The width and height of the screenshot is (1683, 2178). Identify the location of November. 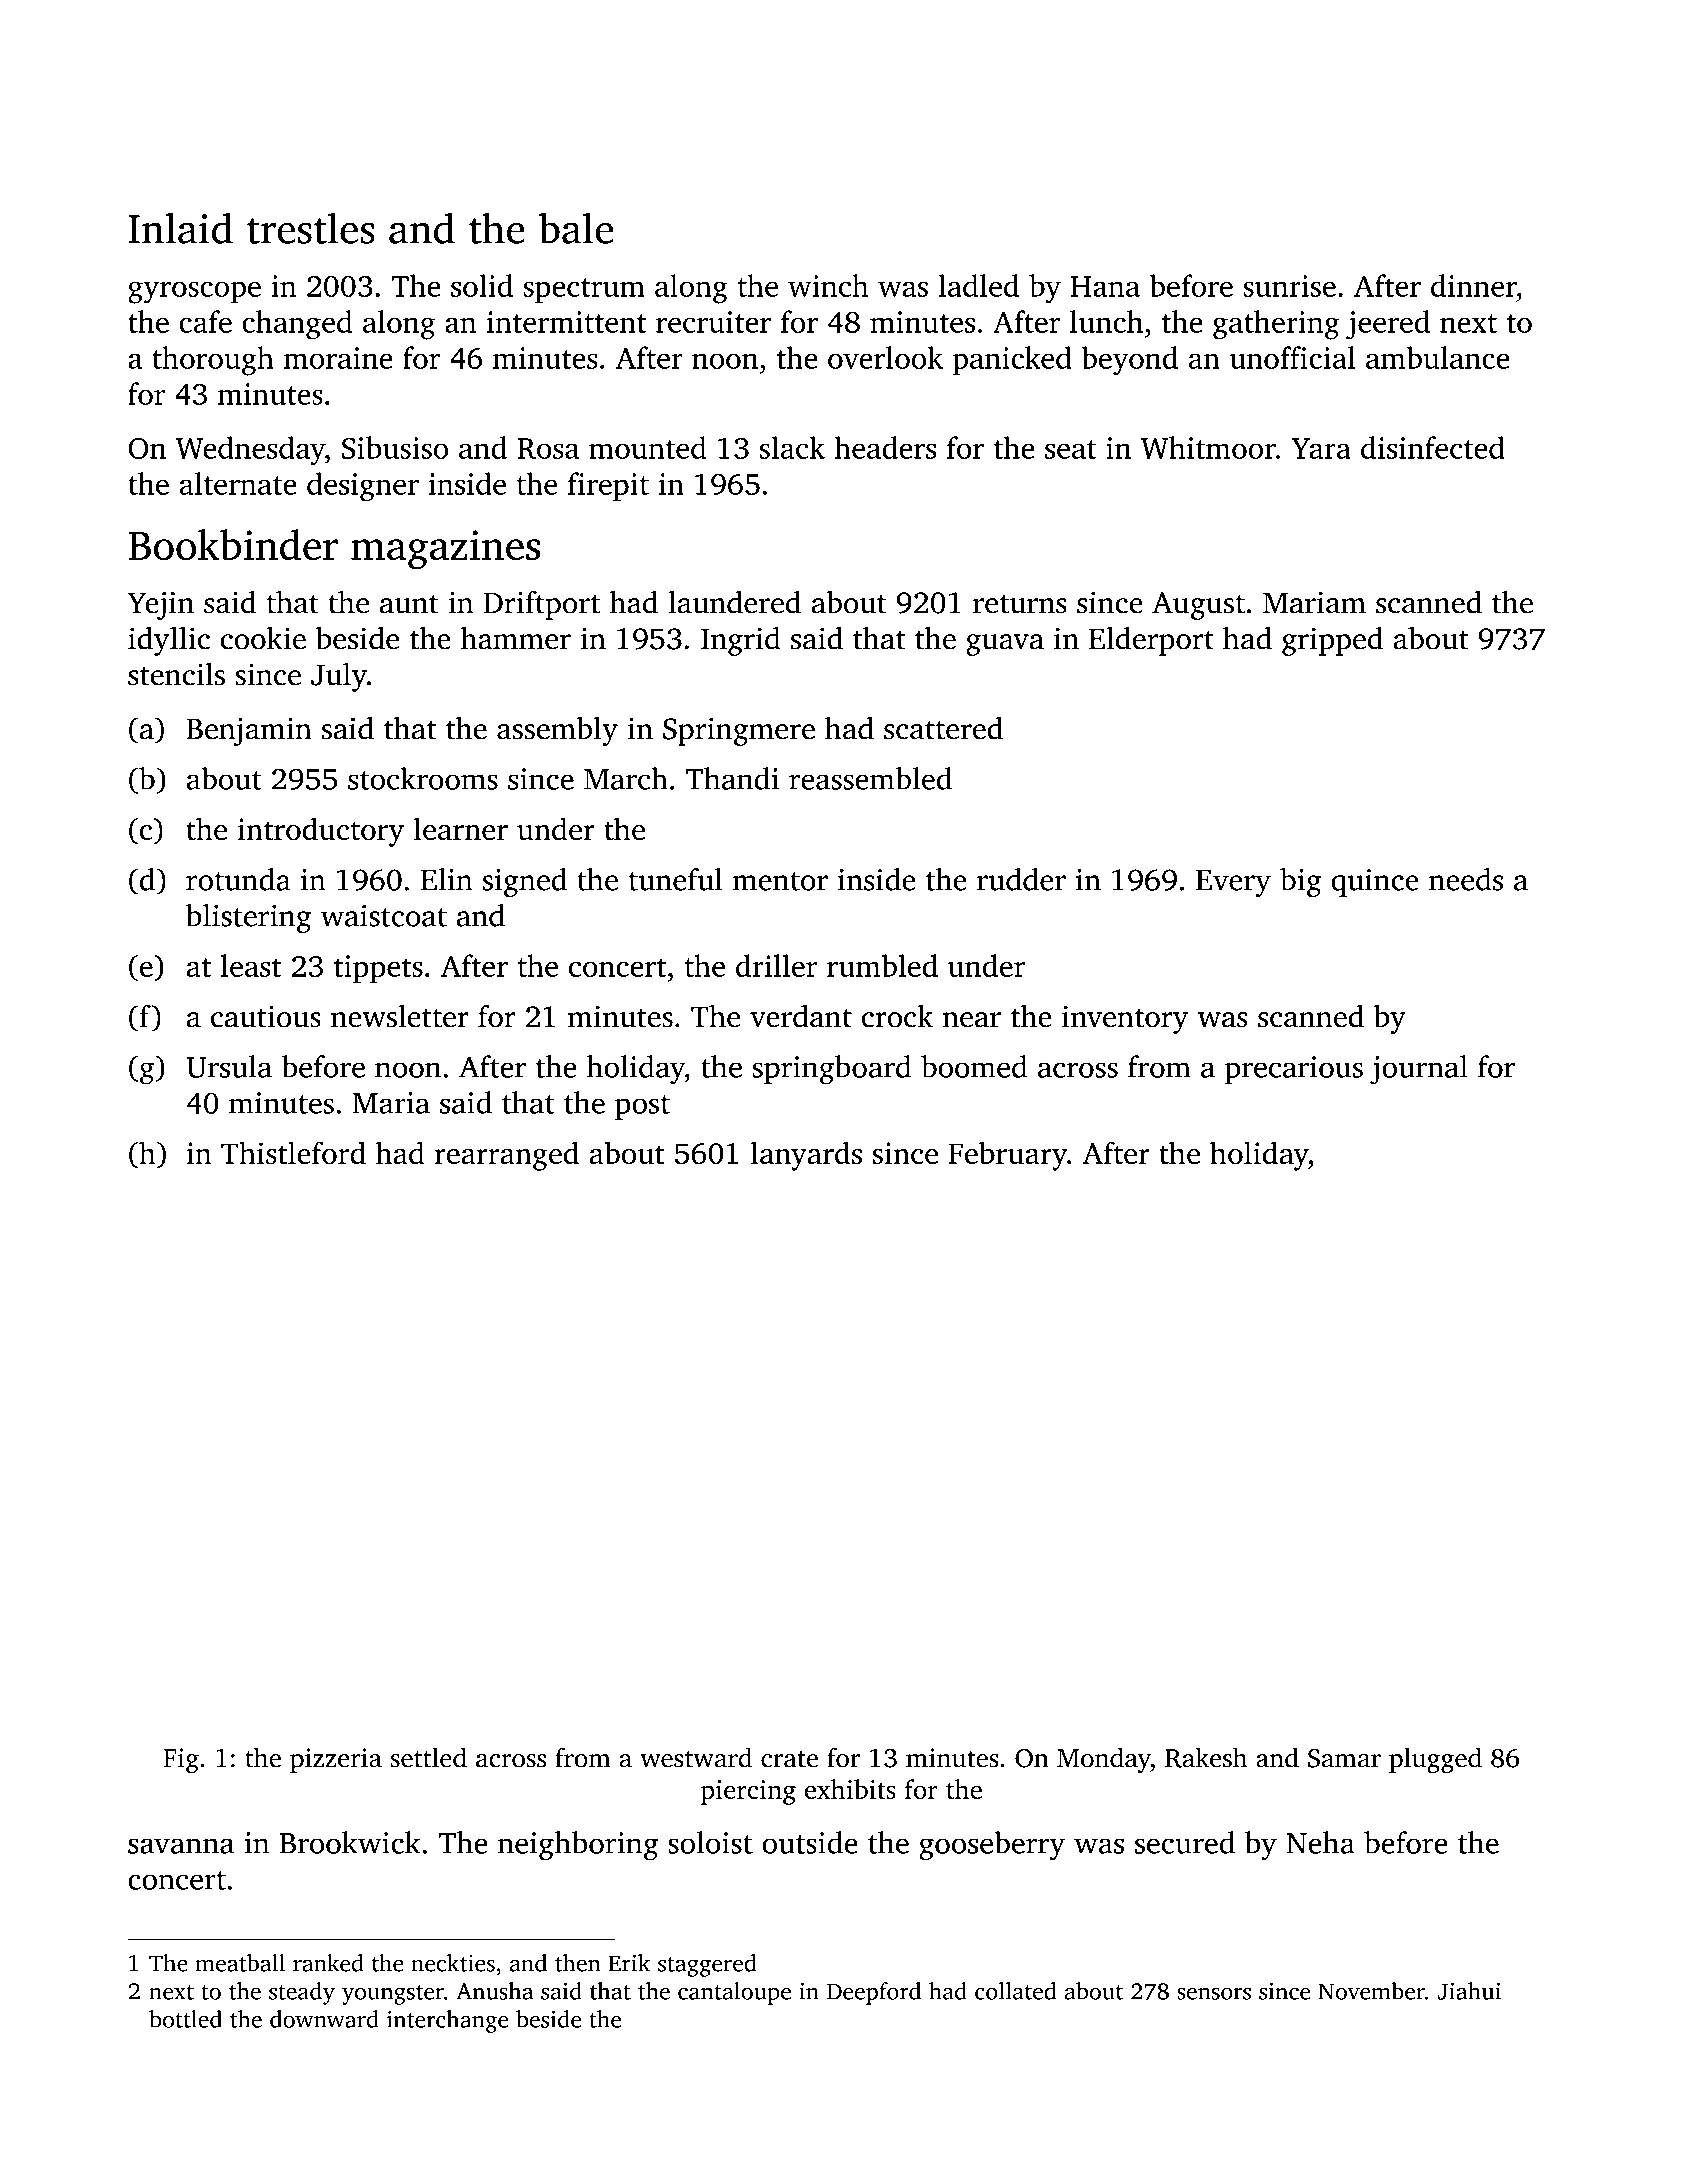
(1371, 1991).
